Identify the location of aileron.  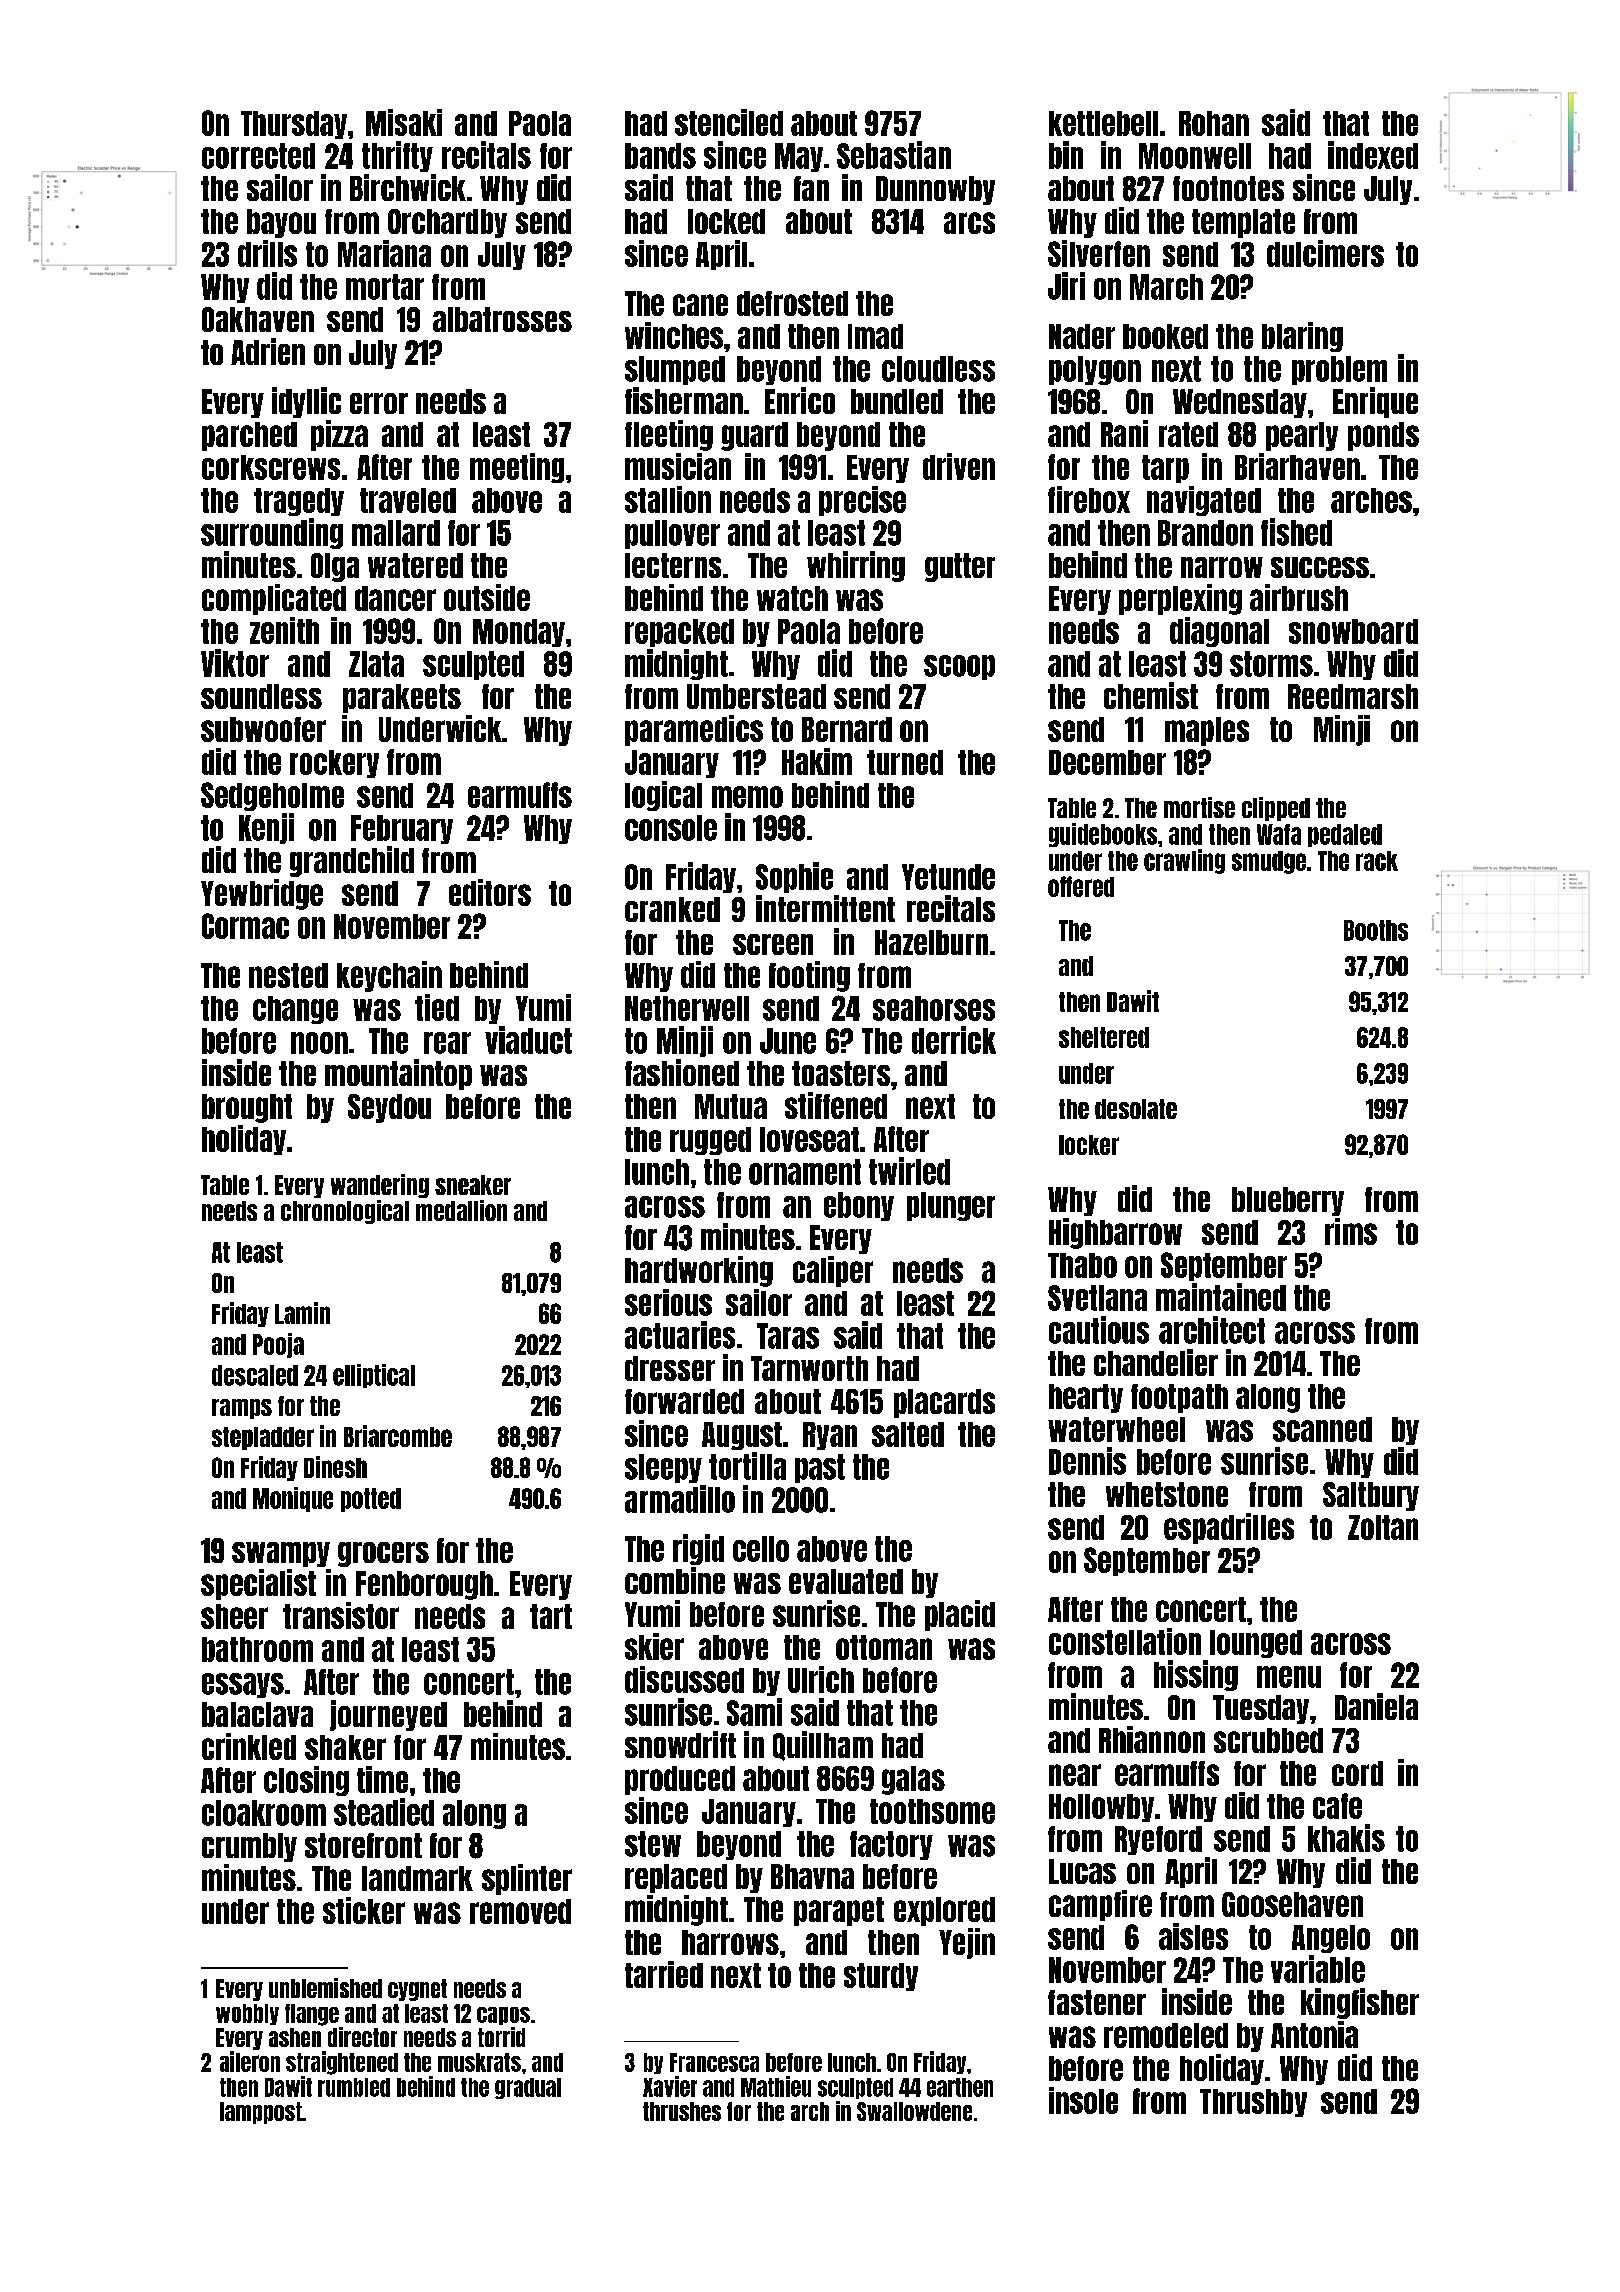
(250, 2061).
